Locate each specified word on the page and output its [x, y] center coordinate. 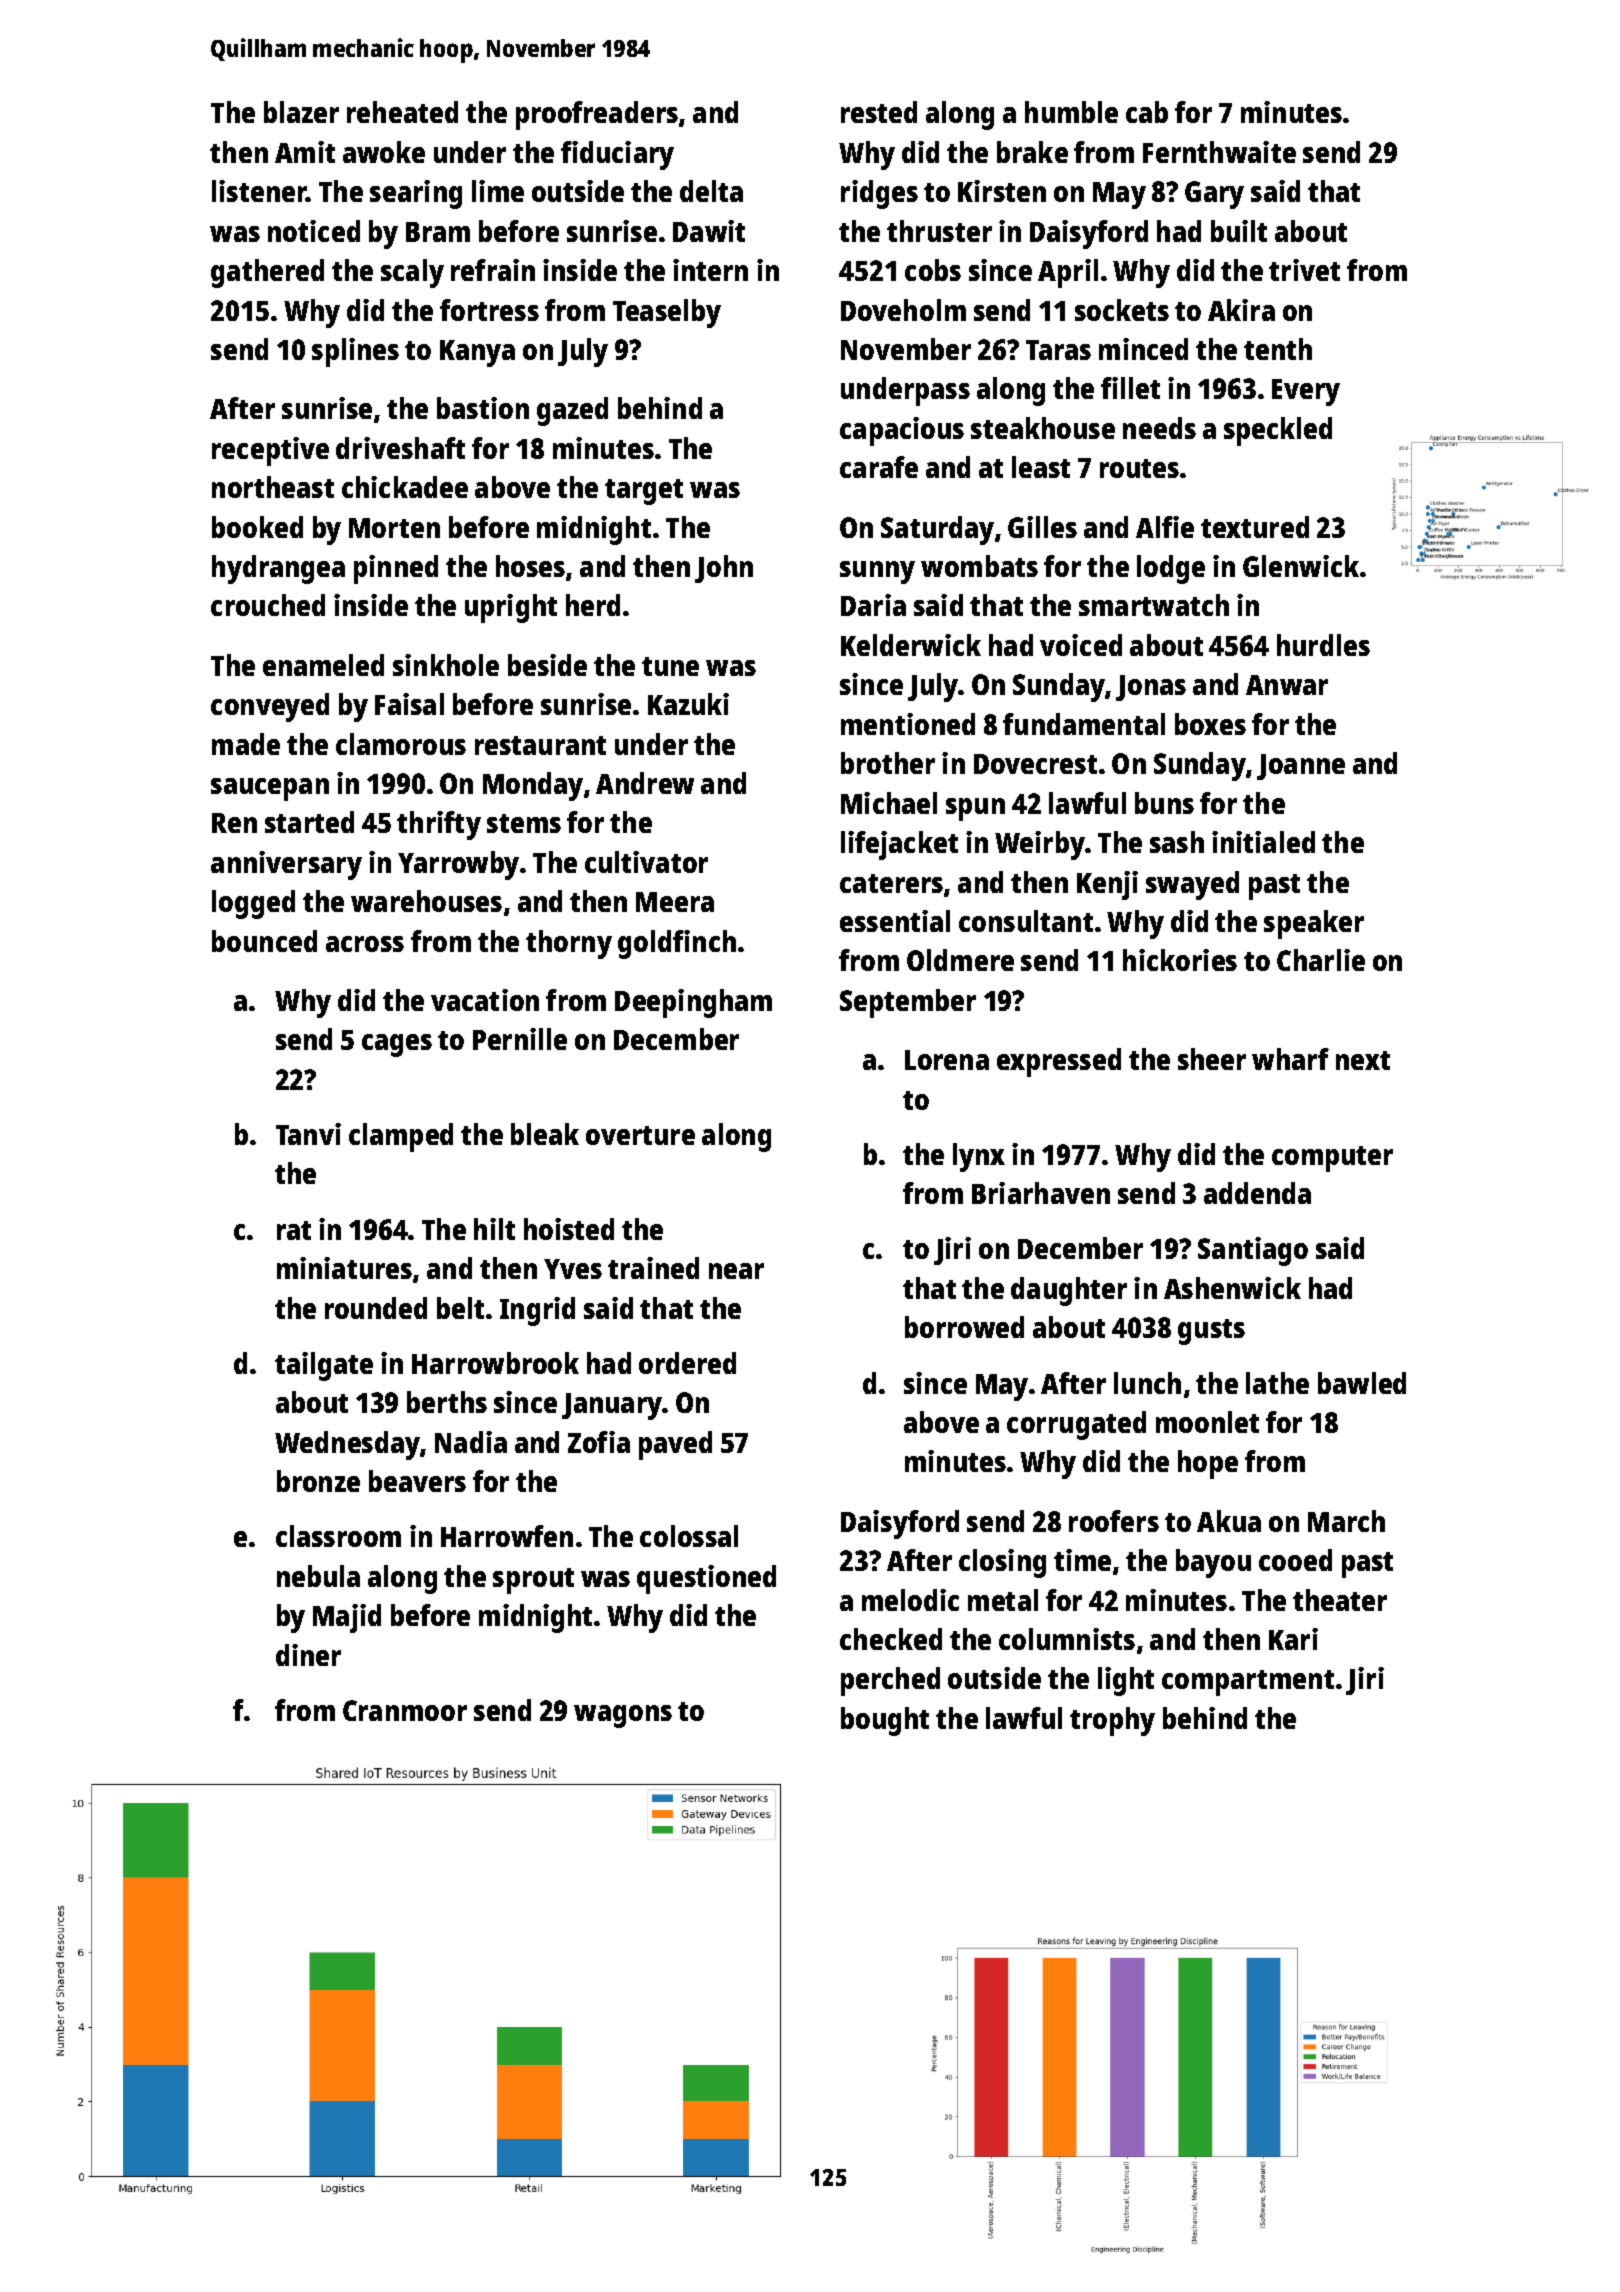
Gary [1214, 195]
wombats [979, 566]
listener [259, 191]
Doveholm [903, 310]
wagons [623, 1716]
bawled [1362, 1383]
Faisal [409, 704]
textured [1255, 527]
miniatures [344, 1268]
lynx [979, 1157]
